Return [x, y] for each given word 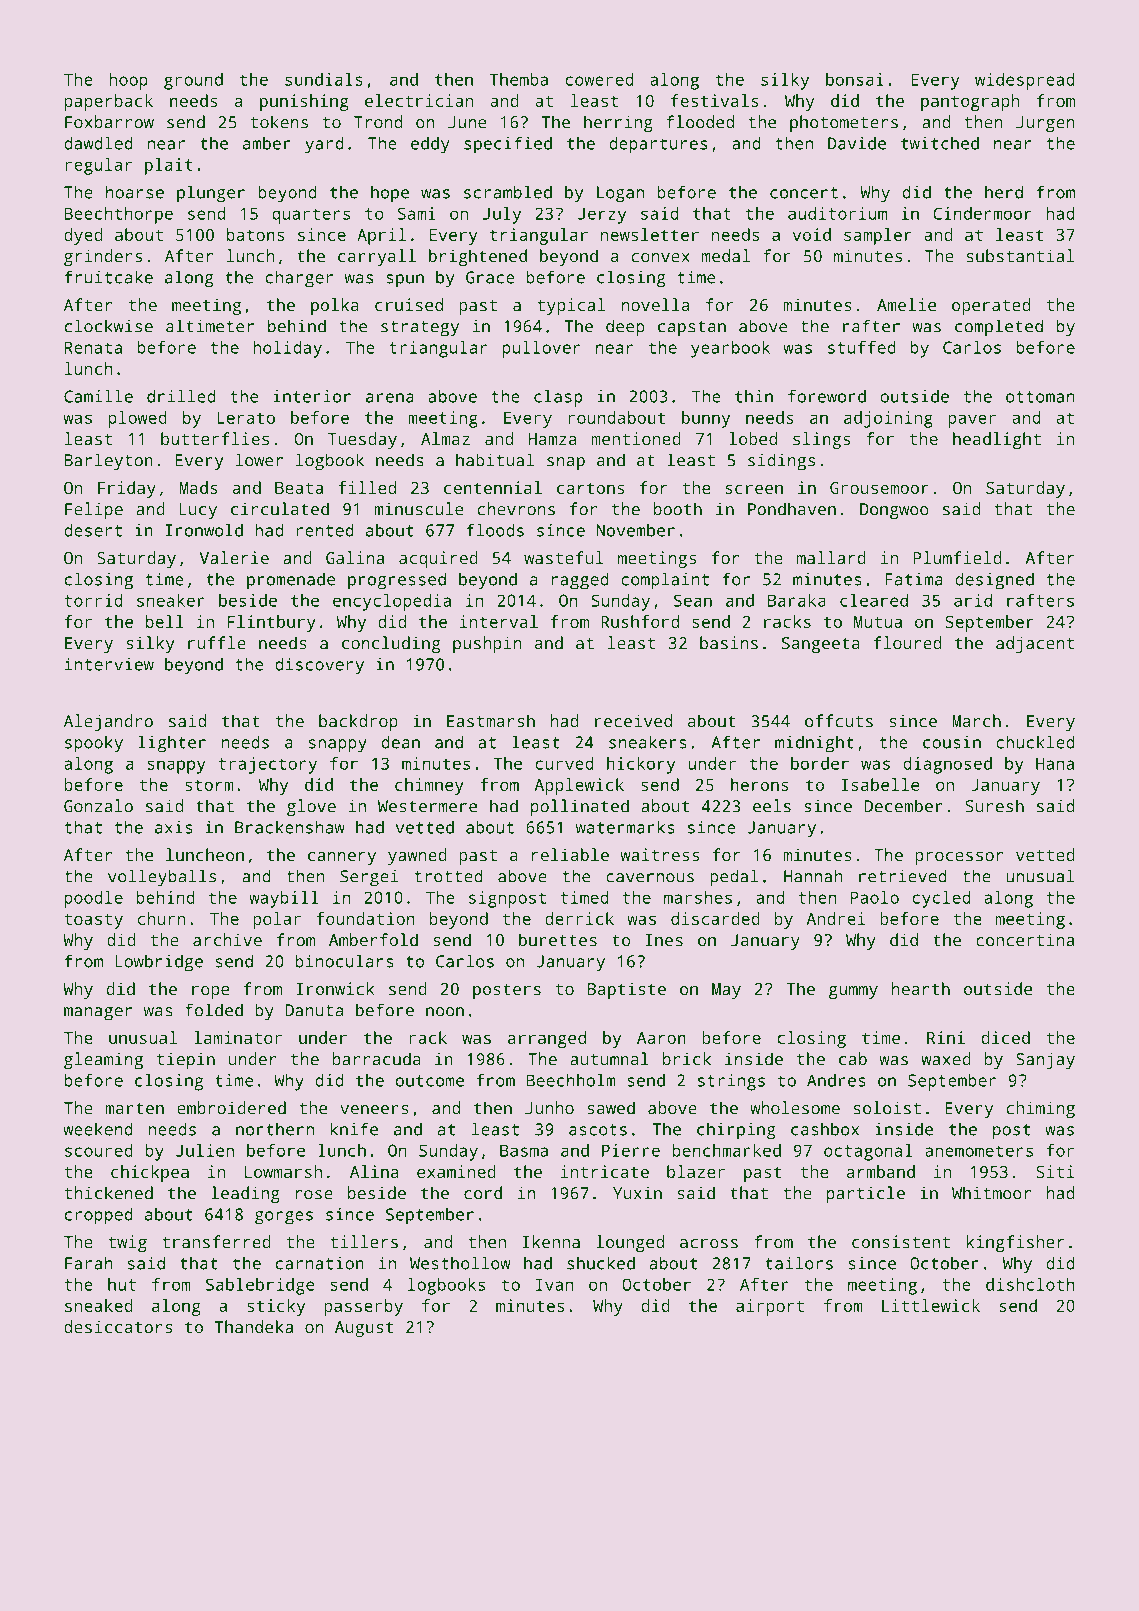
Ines [664, 940]
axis [174, 827]
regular [98, 166]
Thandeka [254, 1327]
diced [1006, 1037]
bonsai [855, 79]
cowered [599, 79]
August [364, 1329]
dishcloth [1030, 1284]
